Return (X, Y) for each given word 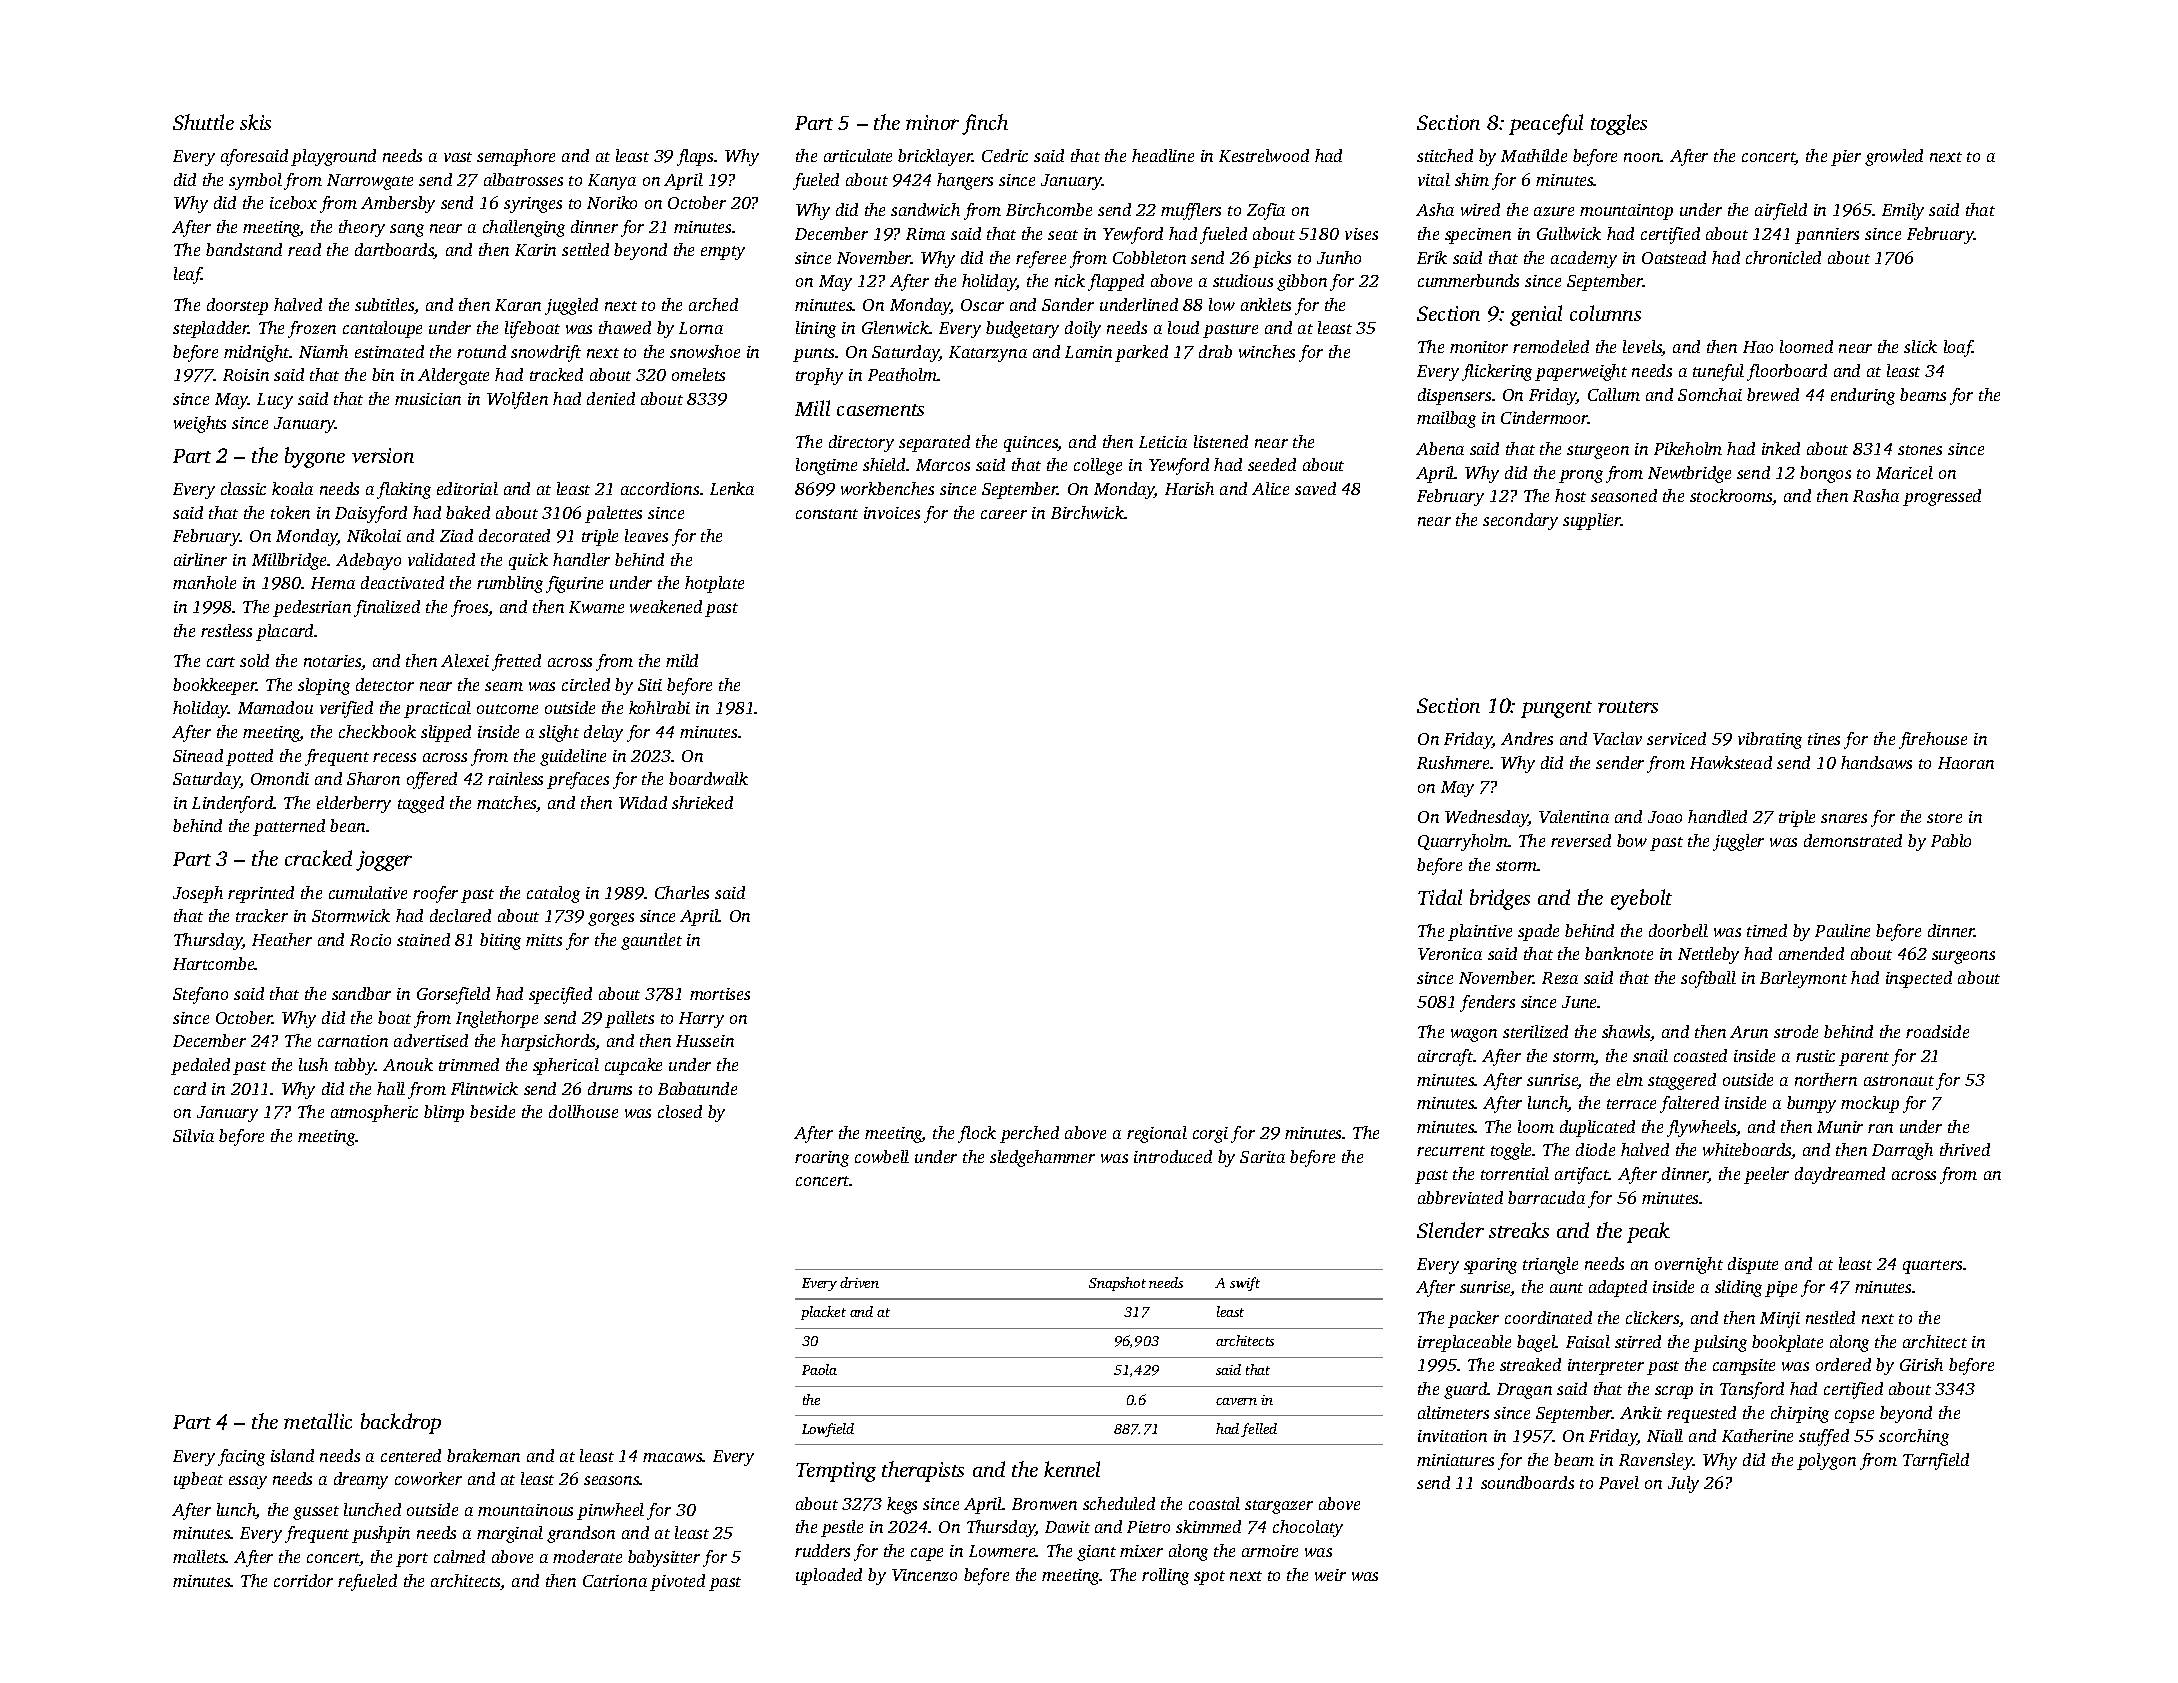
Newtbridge (1689, 474)
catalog (553, 894)
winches (1267, 351)
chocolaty (1308, 1528)
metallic (318, 1421)
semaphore (516, 157)
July (1683, 1484)
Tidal (1440, 897)
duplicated (1597, 1128)
